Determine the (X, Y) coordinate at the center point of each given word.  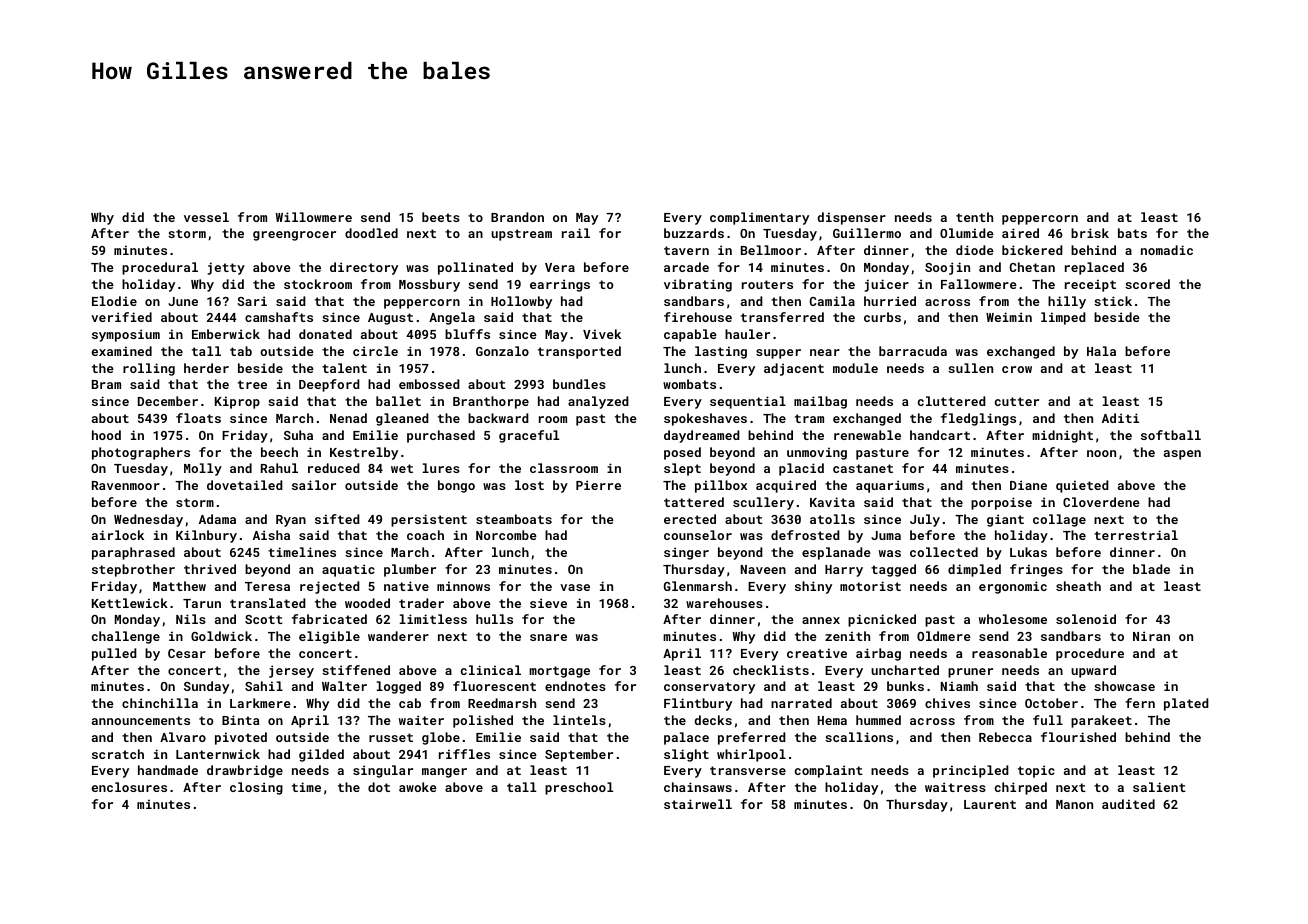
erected (690, 519)
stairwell (698, 804)
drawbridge (245, 771)
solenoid (1086, 619)
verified (121, 317)
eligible (329, 637)
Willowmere (314, 217)
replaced (1094, 268)
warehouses (724, 603)
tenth (974, 217)
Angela (452, 318)
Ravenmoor (126, 485)
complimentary (759, 218)
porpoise (1001, 503)
